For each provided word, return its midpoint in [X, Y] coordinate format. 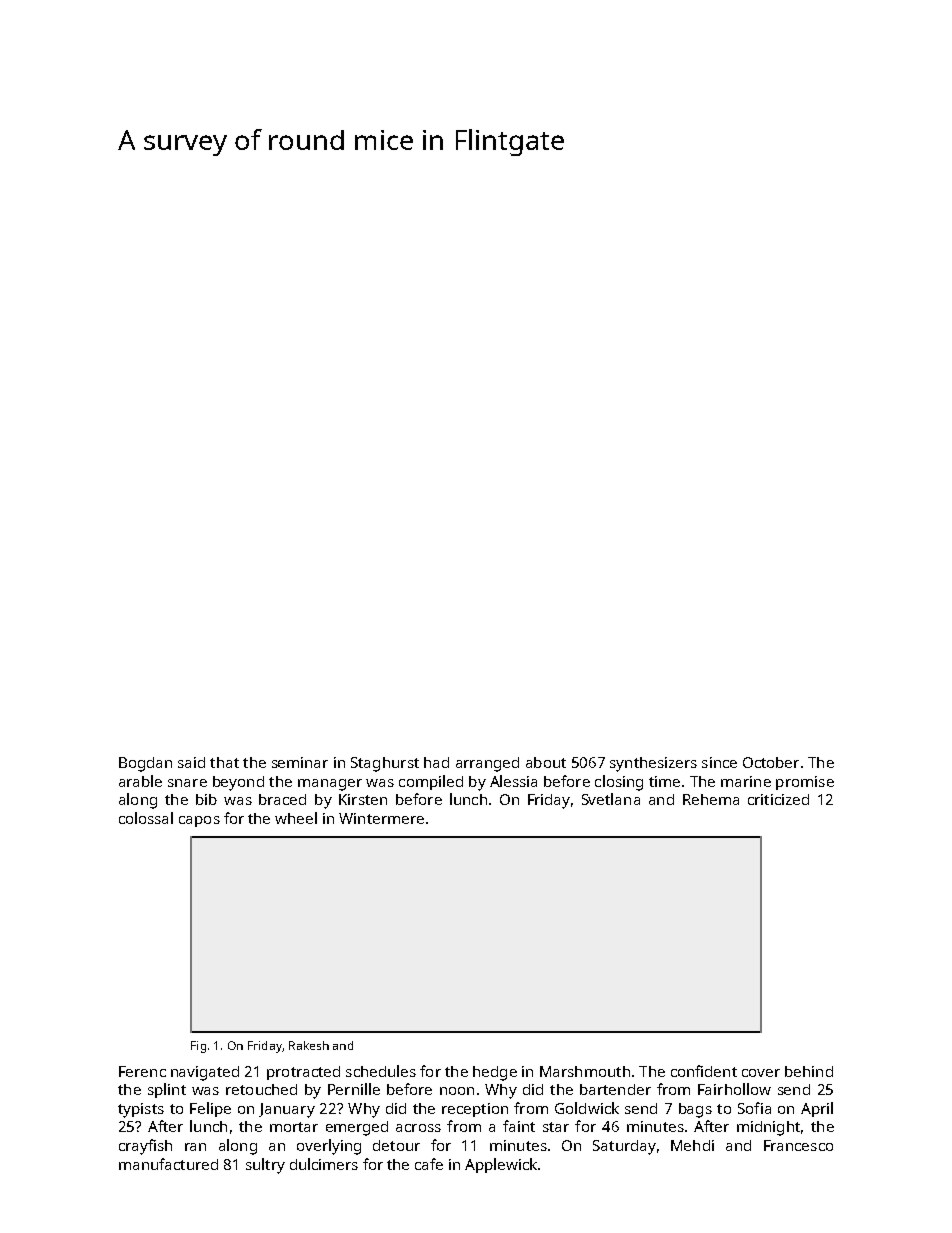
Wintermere [381, 818]
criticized [778, 799]
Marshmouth [585, 1071]
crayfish [145, 1147]
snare [187, 783]
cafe [429, 1164]
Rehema [711, 799]
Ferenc [142, 1071]
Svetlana [611, 799]
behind [809, 1071]
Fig [198, 1047]
